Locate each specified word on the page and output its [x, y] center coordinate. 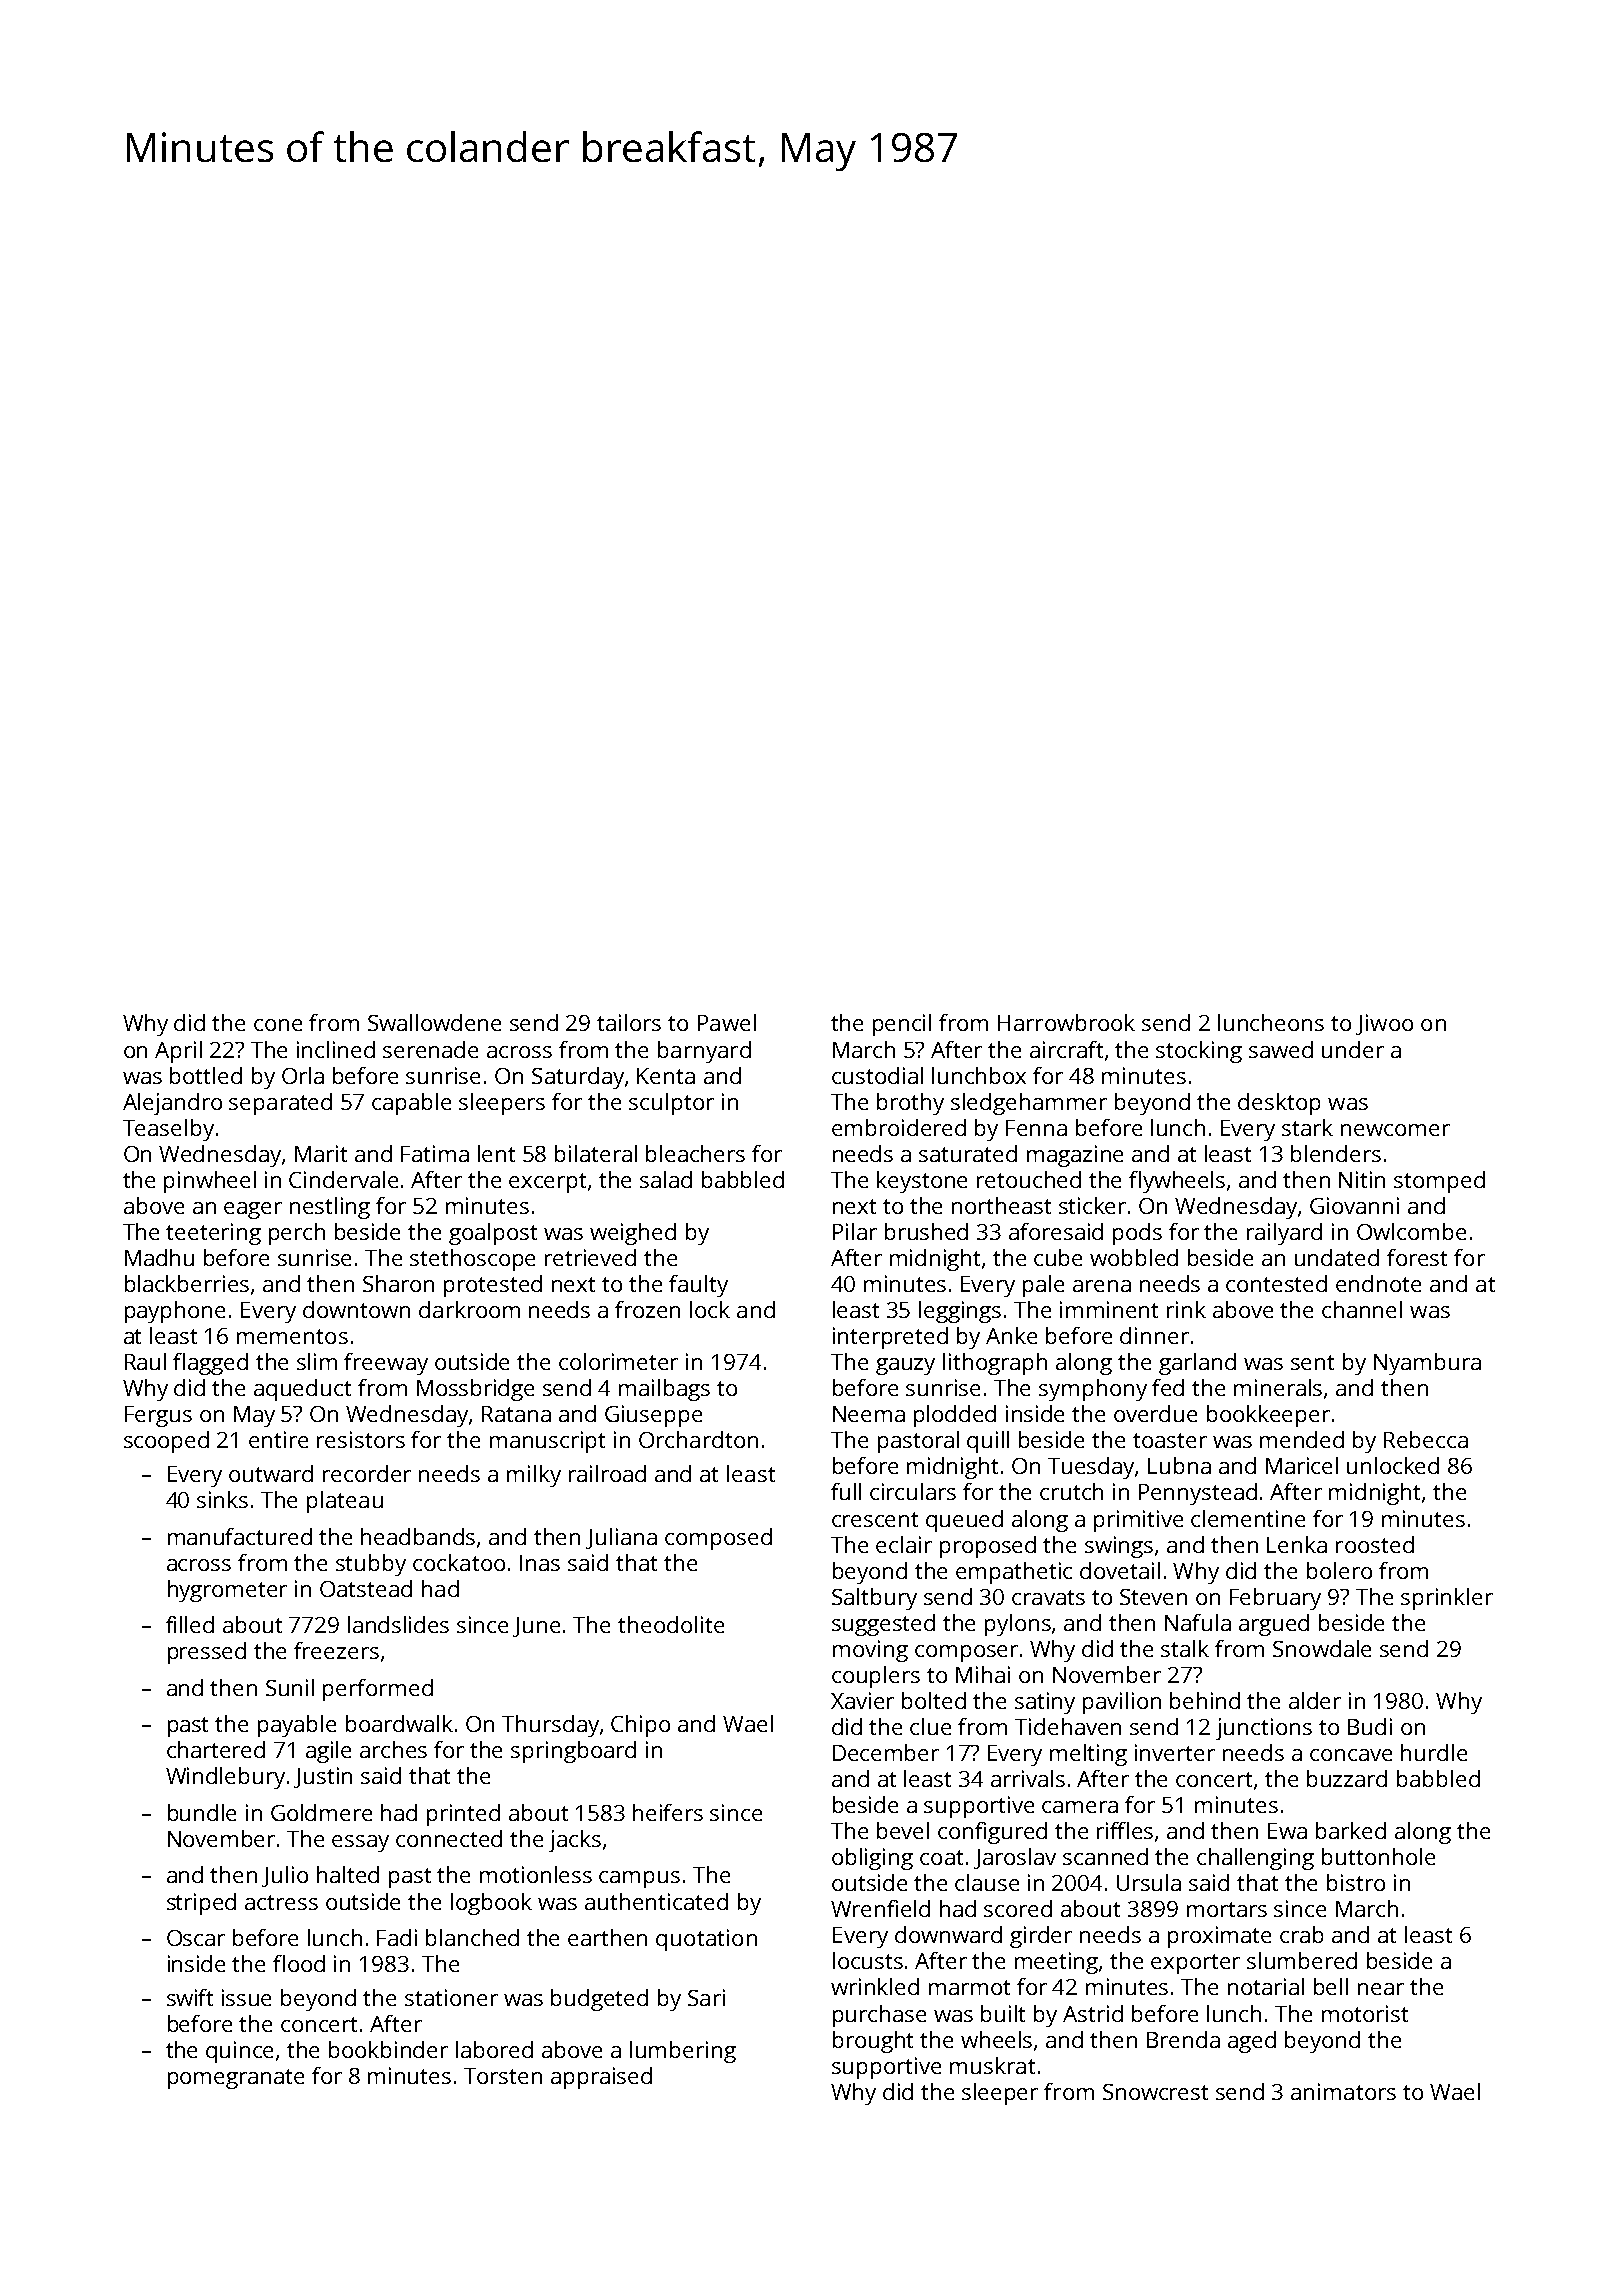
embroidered [899, 1127]
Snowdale [1322, 1648]
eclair [904, 1544]
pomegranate [236, 2079]
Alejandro [172, 1104]
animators [1343, 2091]
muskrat [992, 2065]
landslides [398, 1624]
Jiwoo [1384, 1024]
